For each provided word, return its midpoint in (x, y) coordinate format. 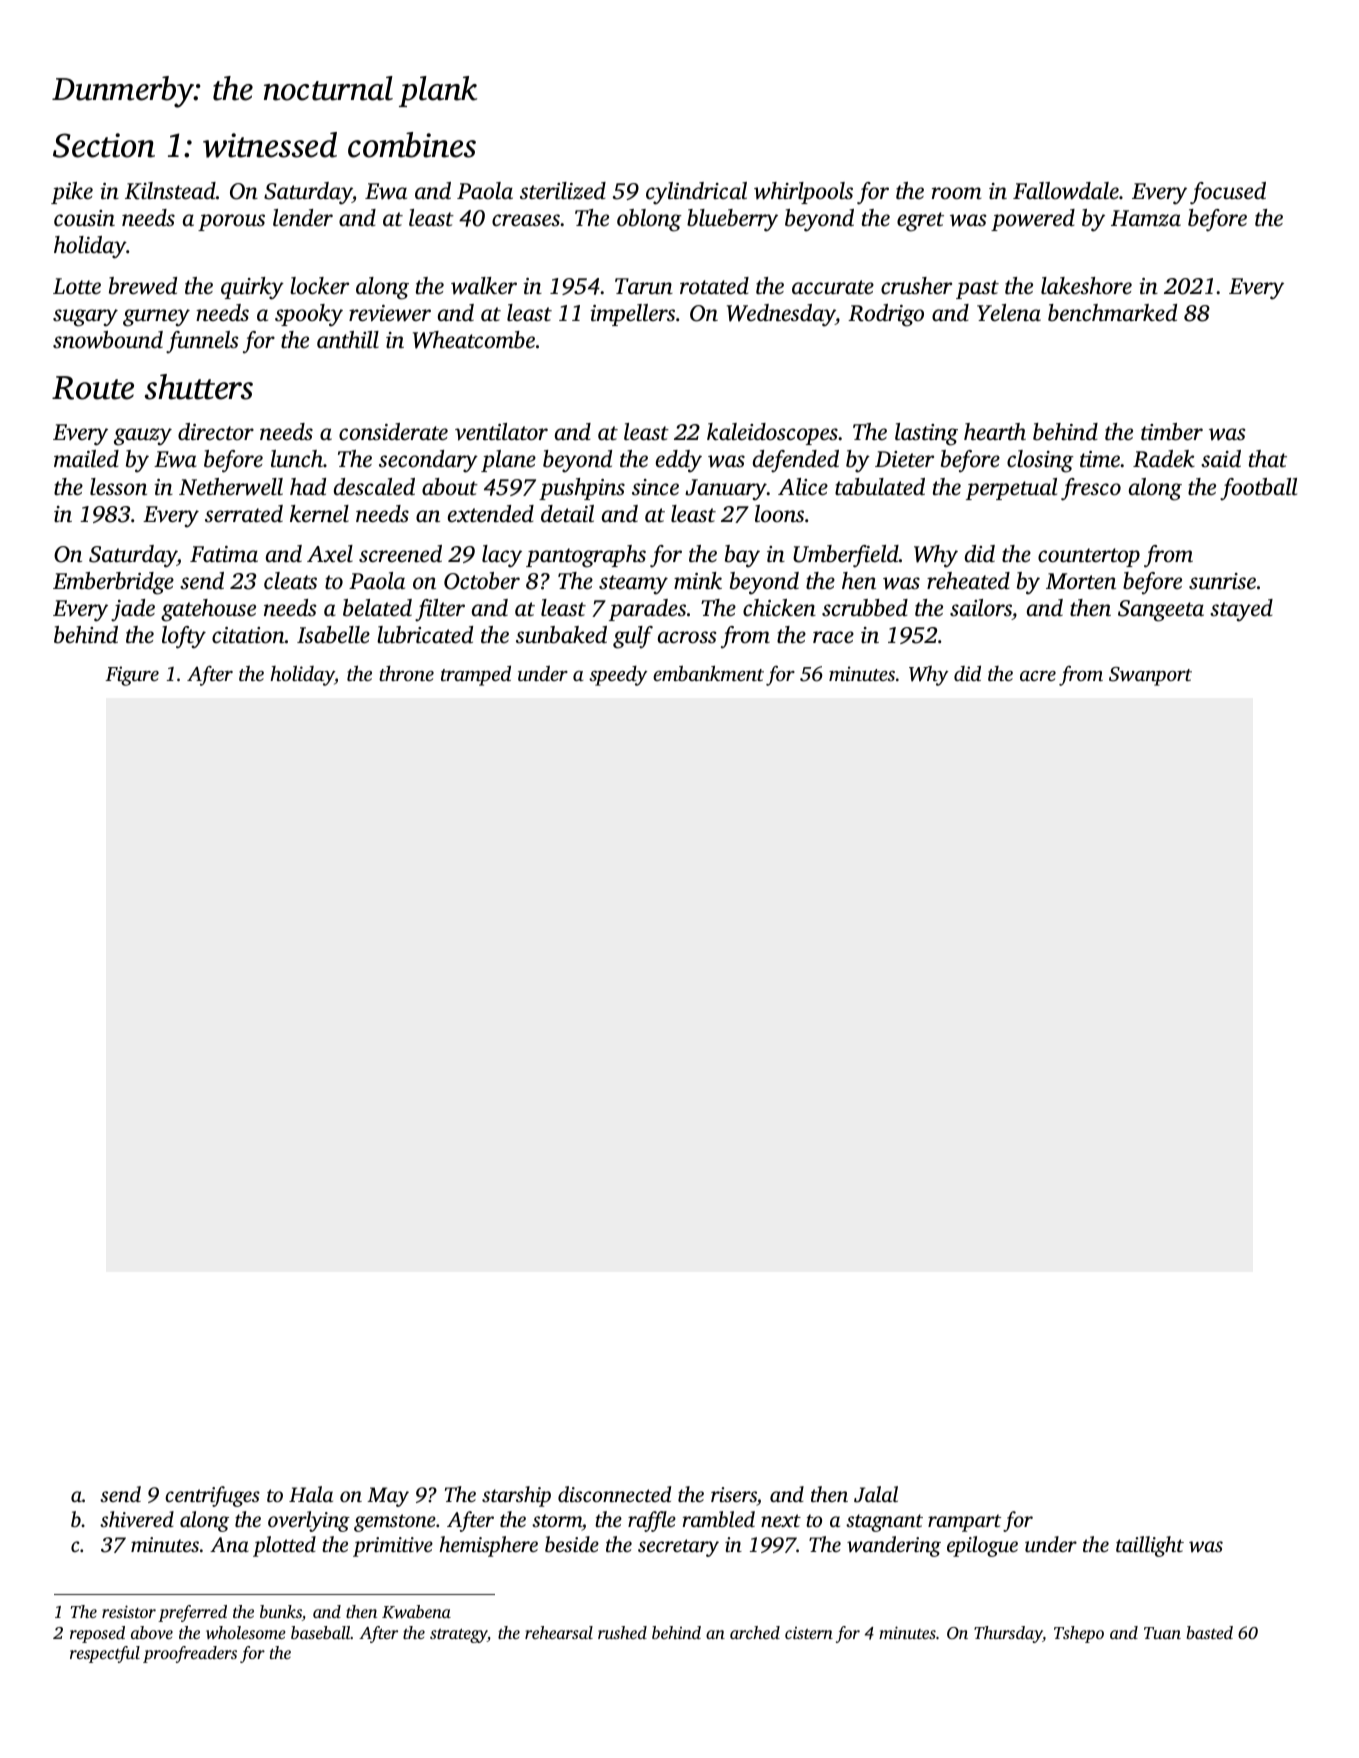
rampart (964, 1523)
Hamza (1146, 218)
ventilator (501, 432)
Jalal (876, 1494)
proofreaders (190, 1654)
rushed (622, 1632)
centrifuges (212, 1496)
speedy (618, 676)
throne (406, 673)
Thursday (1008, 1634)
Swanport (1150, 676)
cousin (84, 218)
